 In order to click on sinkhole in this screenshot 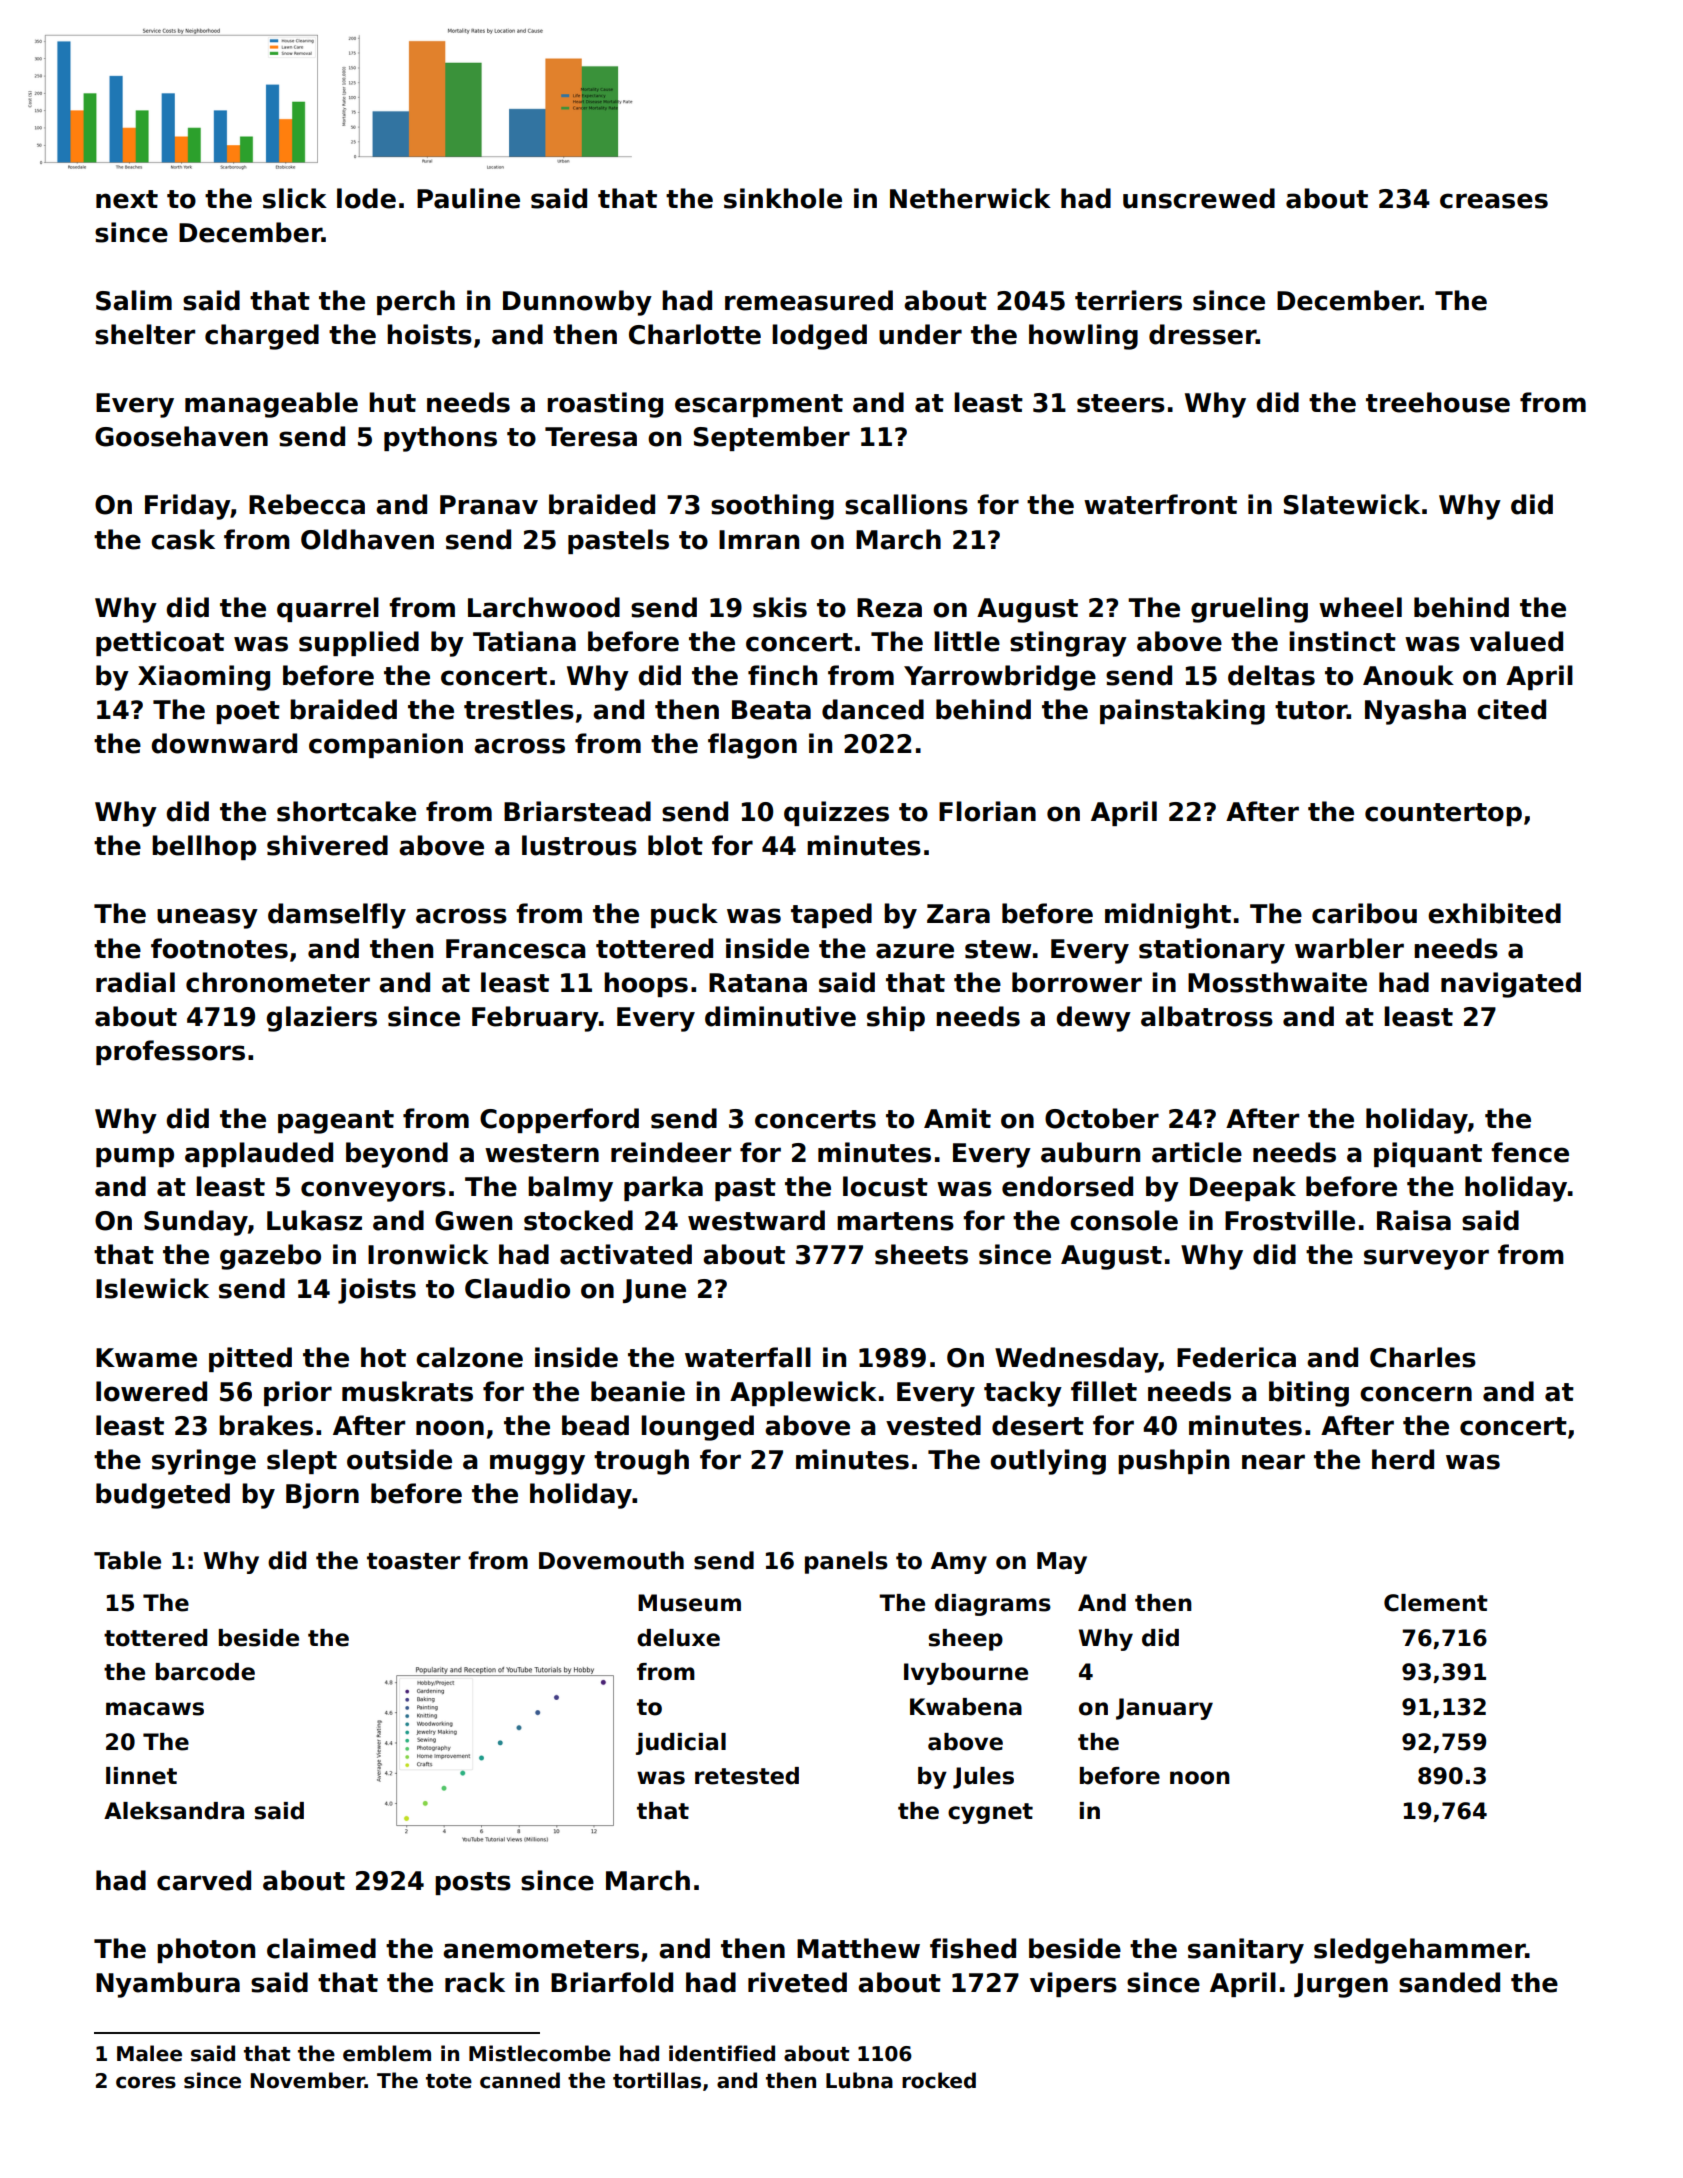, I will do `click(783, 198)`.
